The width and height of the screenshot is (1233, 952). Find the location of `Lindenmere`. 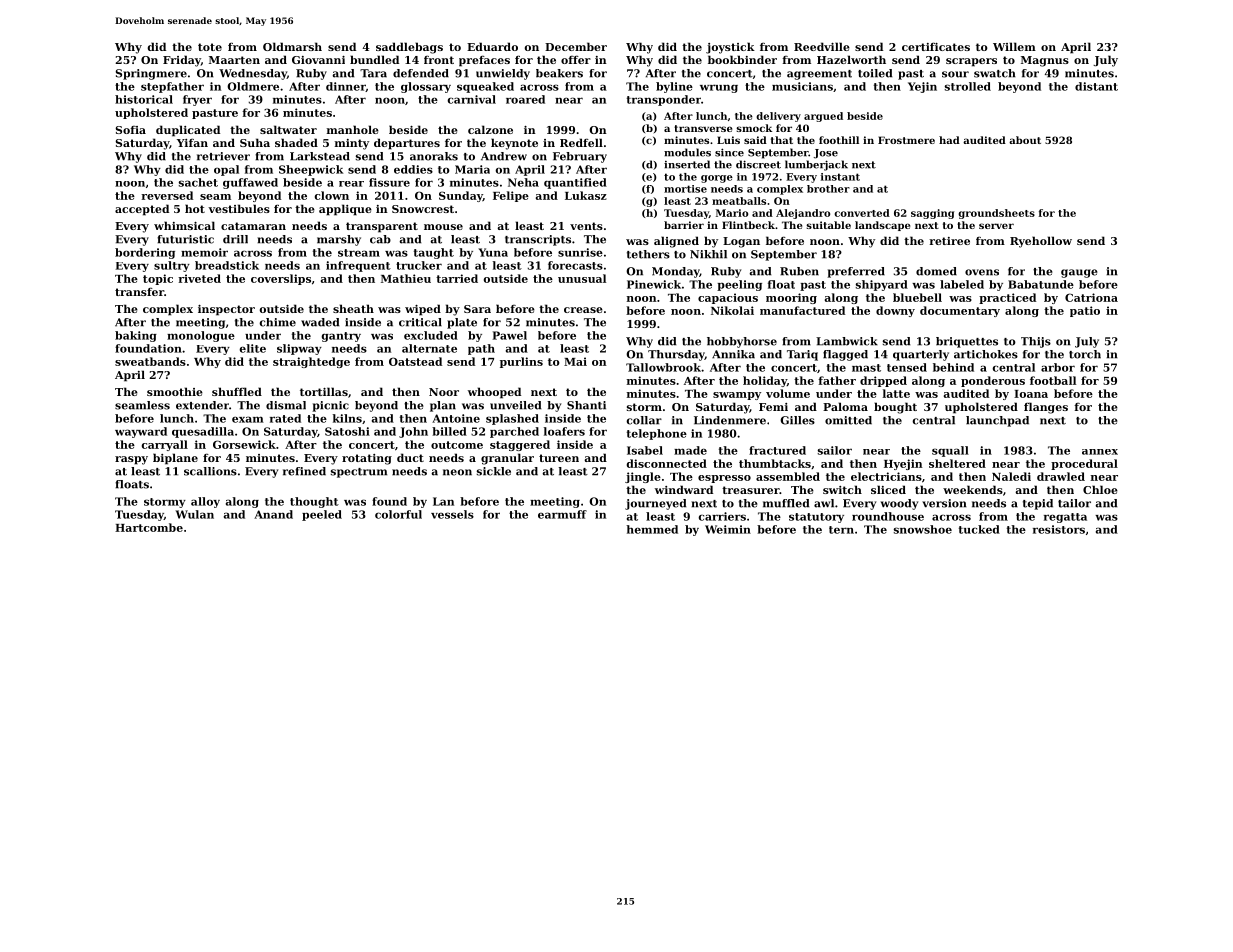

Lindenmere is located at coordinates (730, 420).
